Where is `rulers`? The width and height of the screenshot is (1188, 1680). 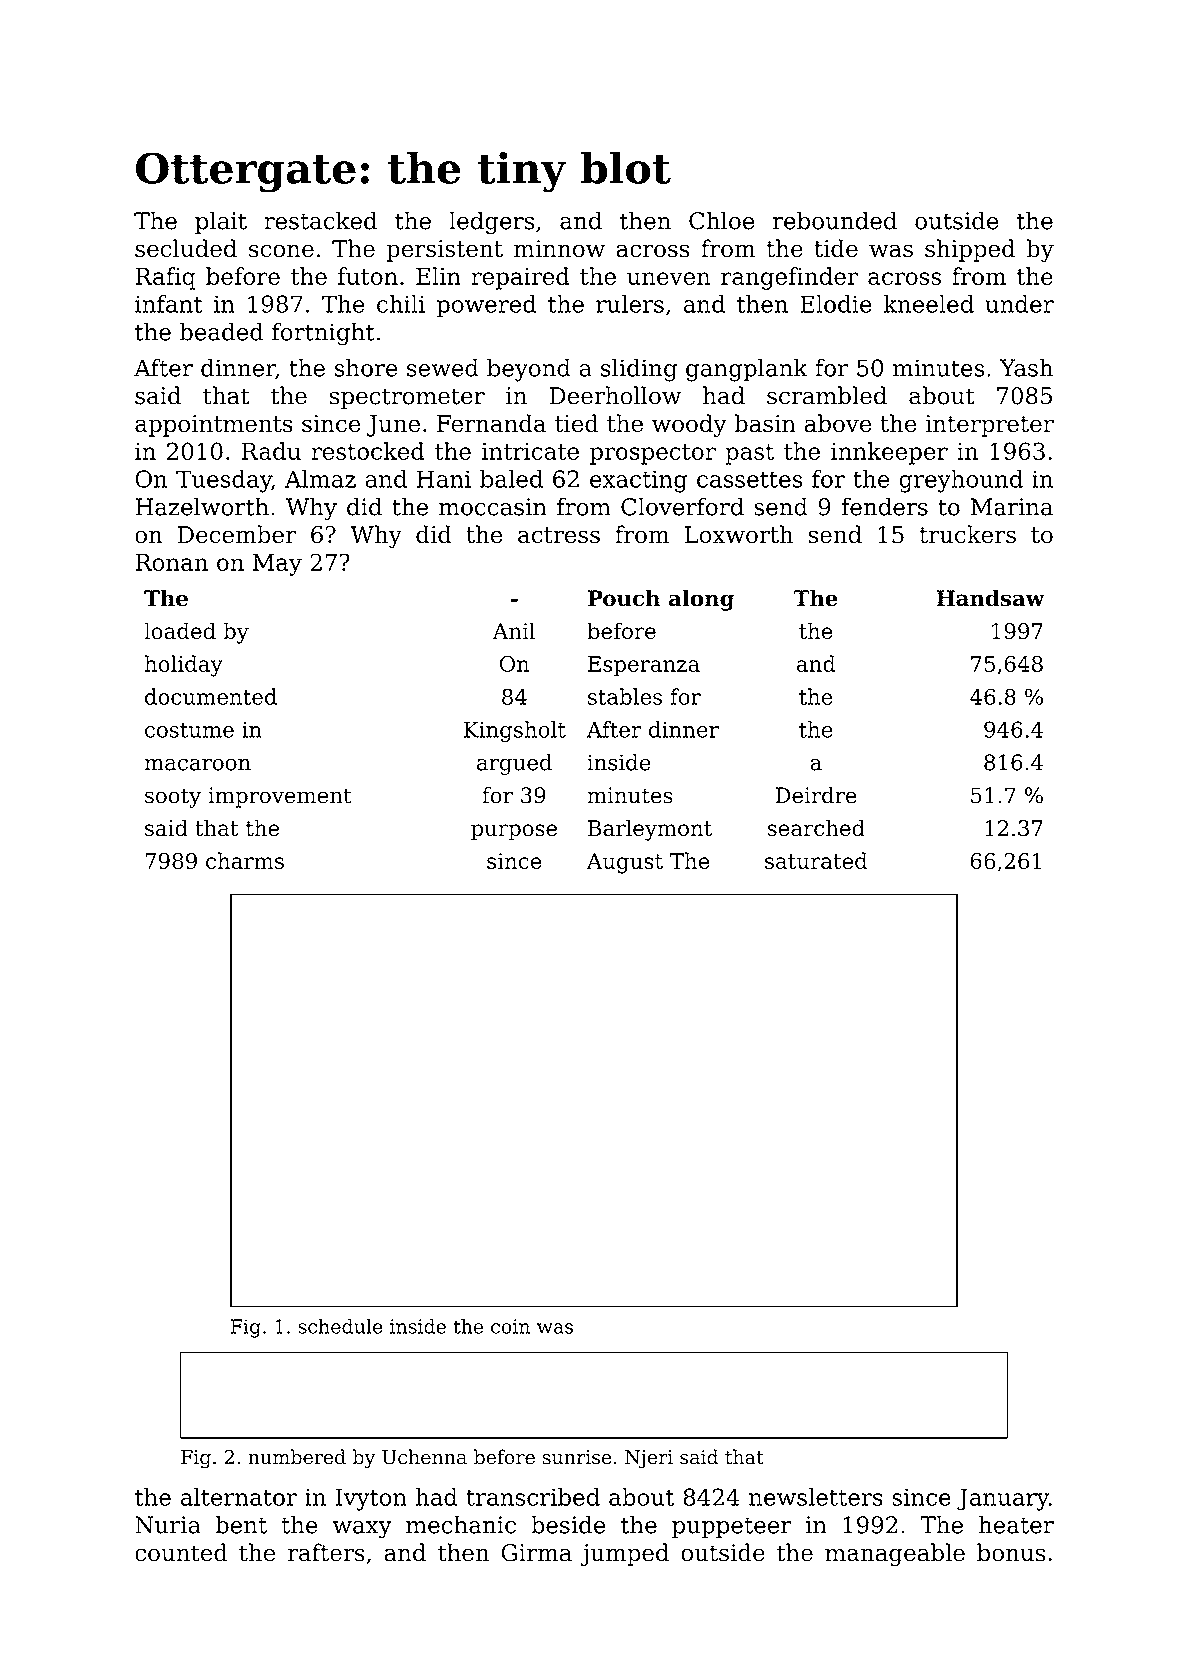
rulers is located at coordinates (630, 304).
